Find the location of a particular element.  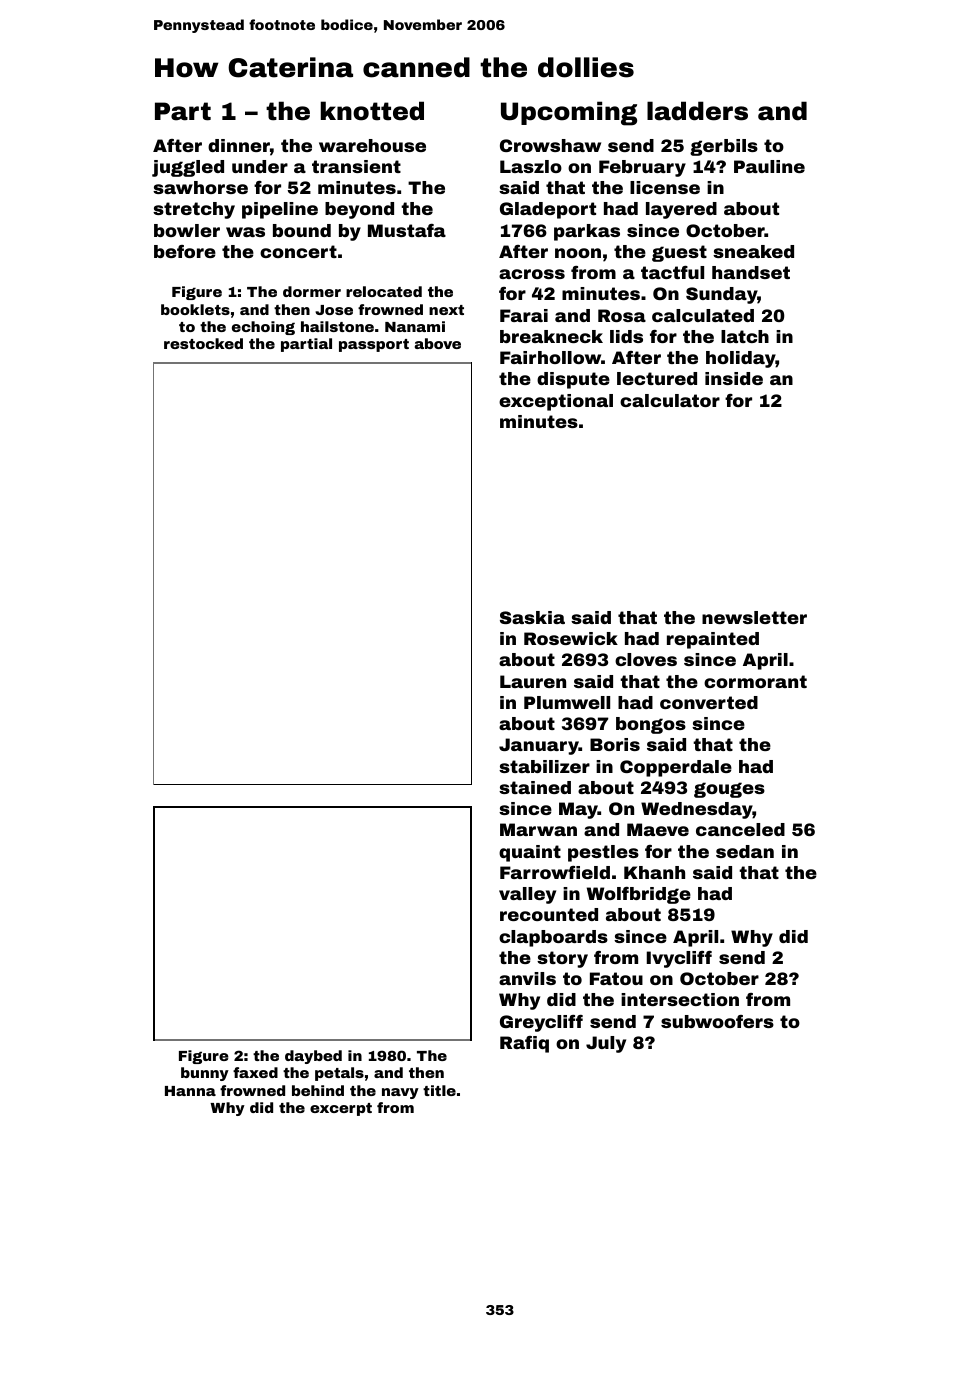

cormorant is located at coordinates (755, 681).
